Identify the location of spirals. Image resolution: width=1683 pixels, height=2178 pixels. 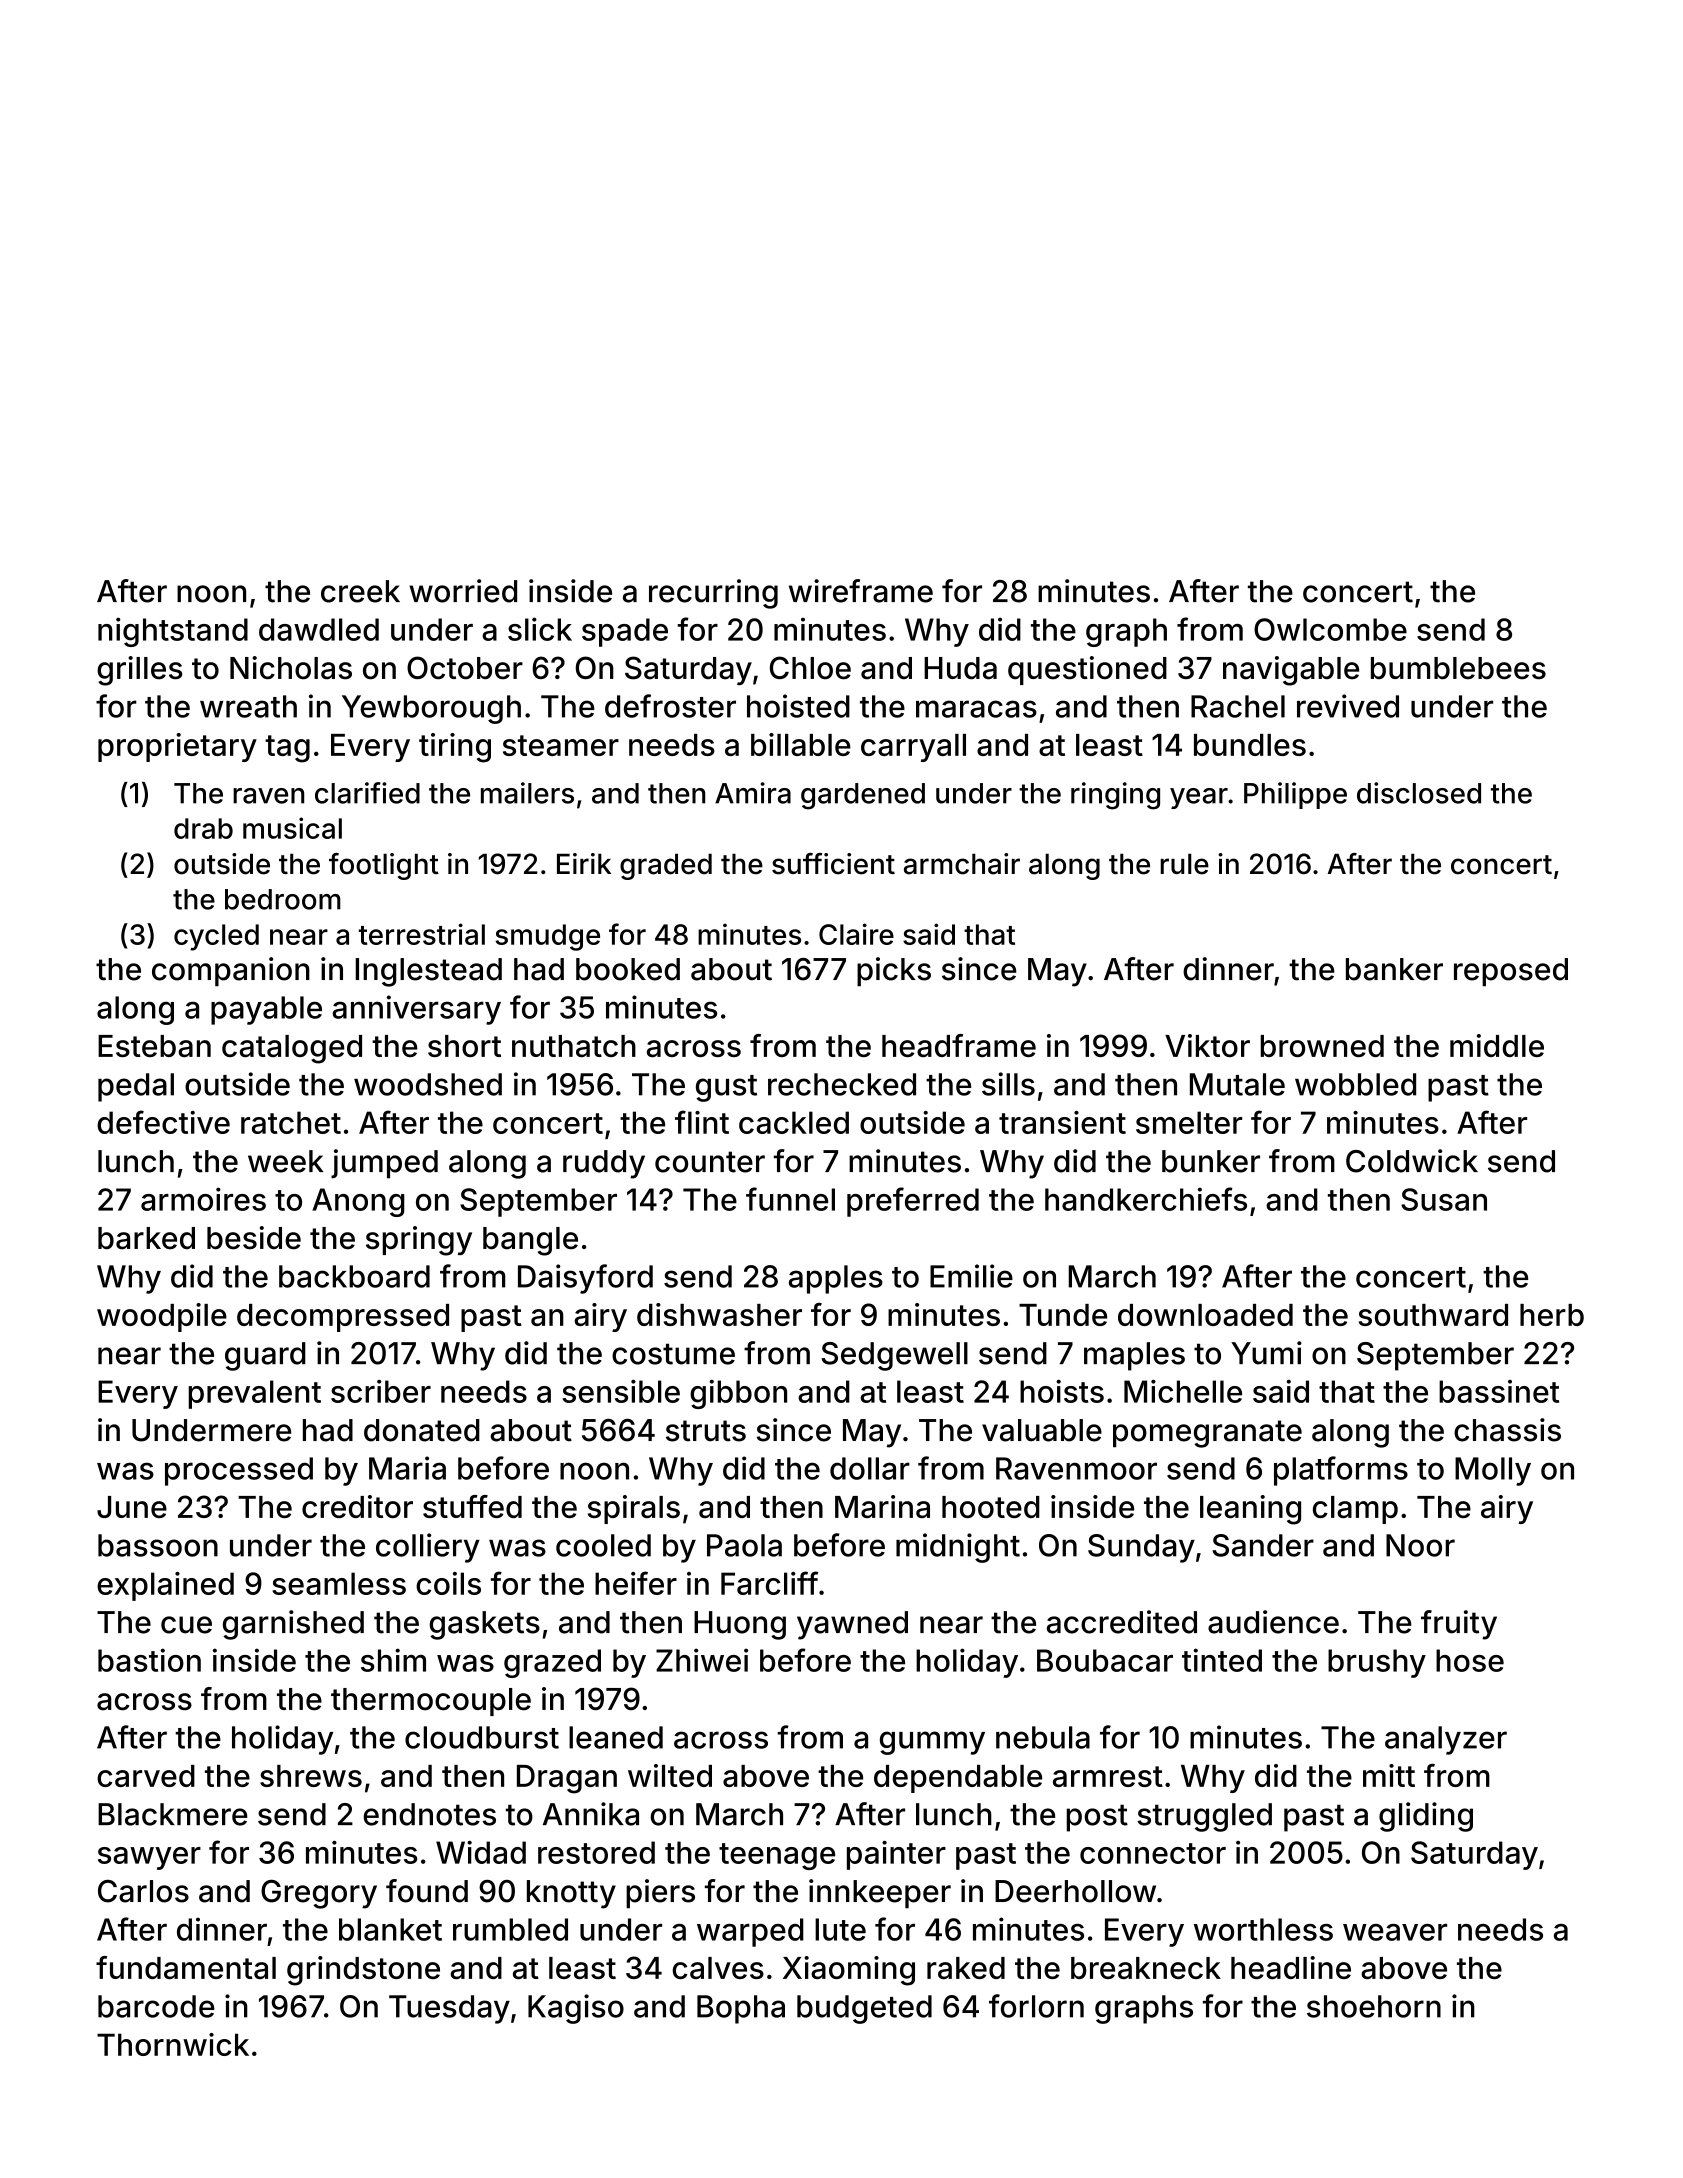
(634, 1509).
